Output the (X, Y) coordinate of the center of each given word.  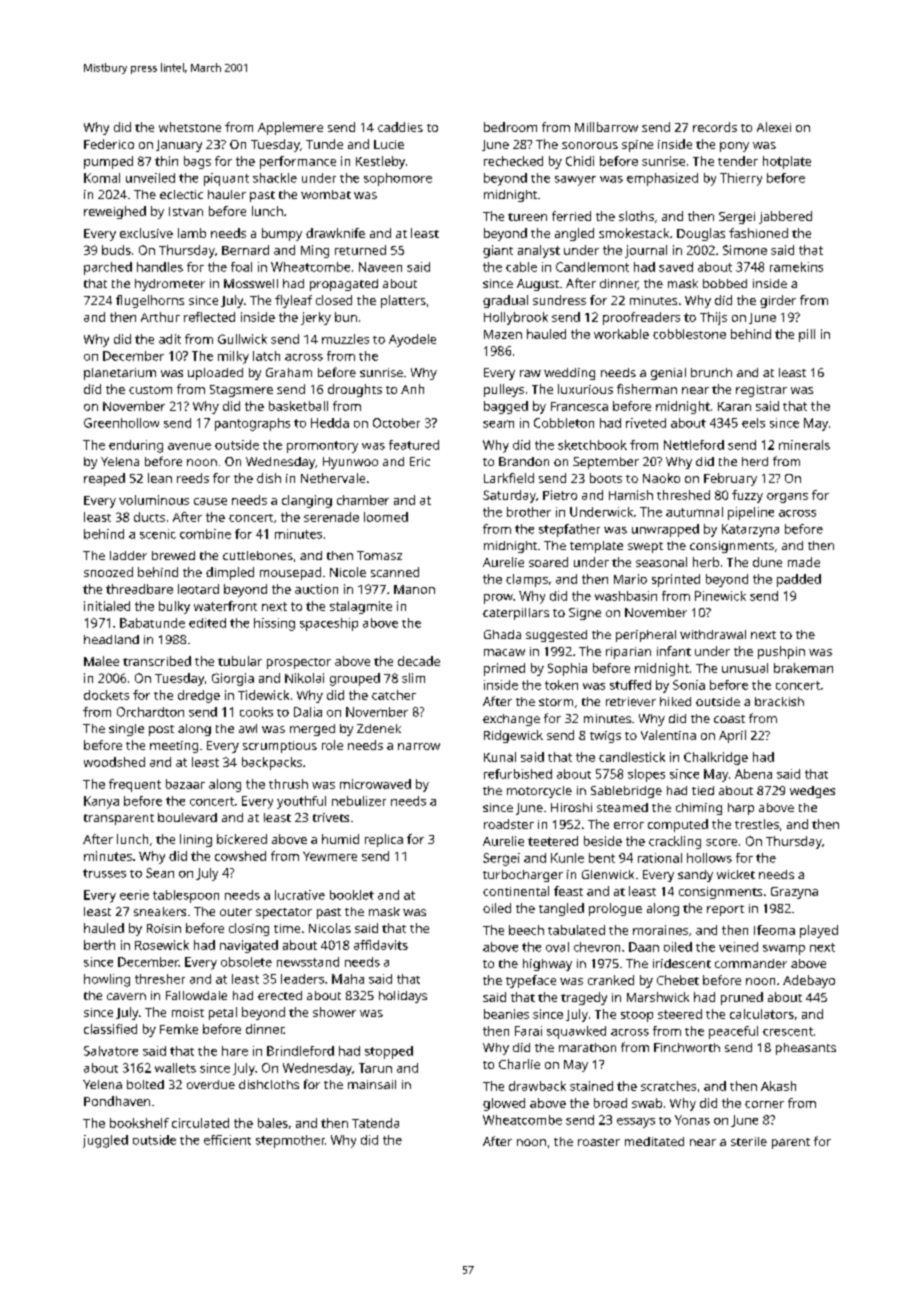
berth (99, 945)
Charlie (519, 1064)
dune (767, 562)
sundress (559, 300)
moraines (660, 930)
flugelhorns (150, 301)
